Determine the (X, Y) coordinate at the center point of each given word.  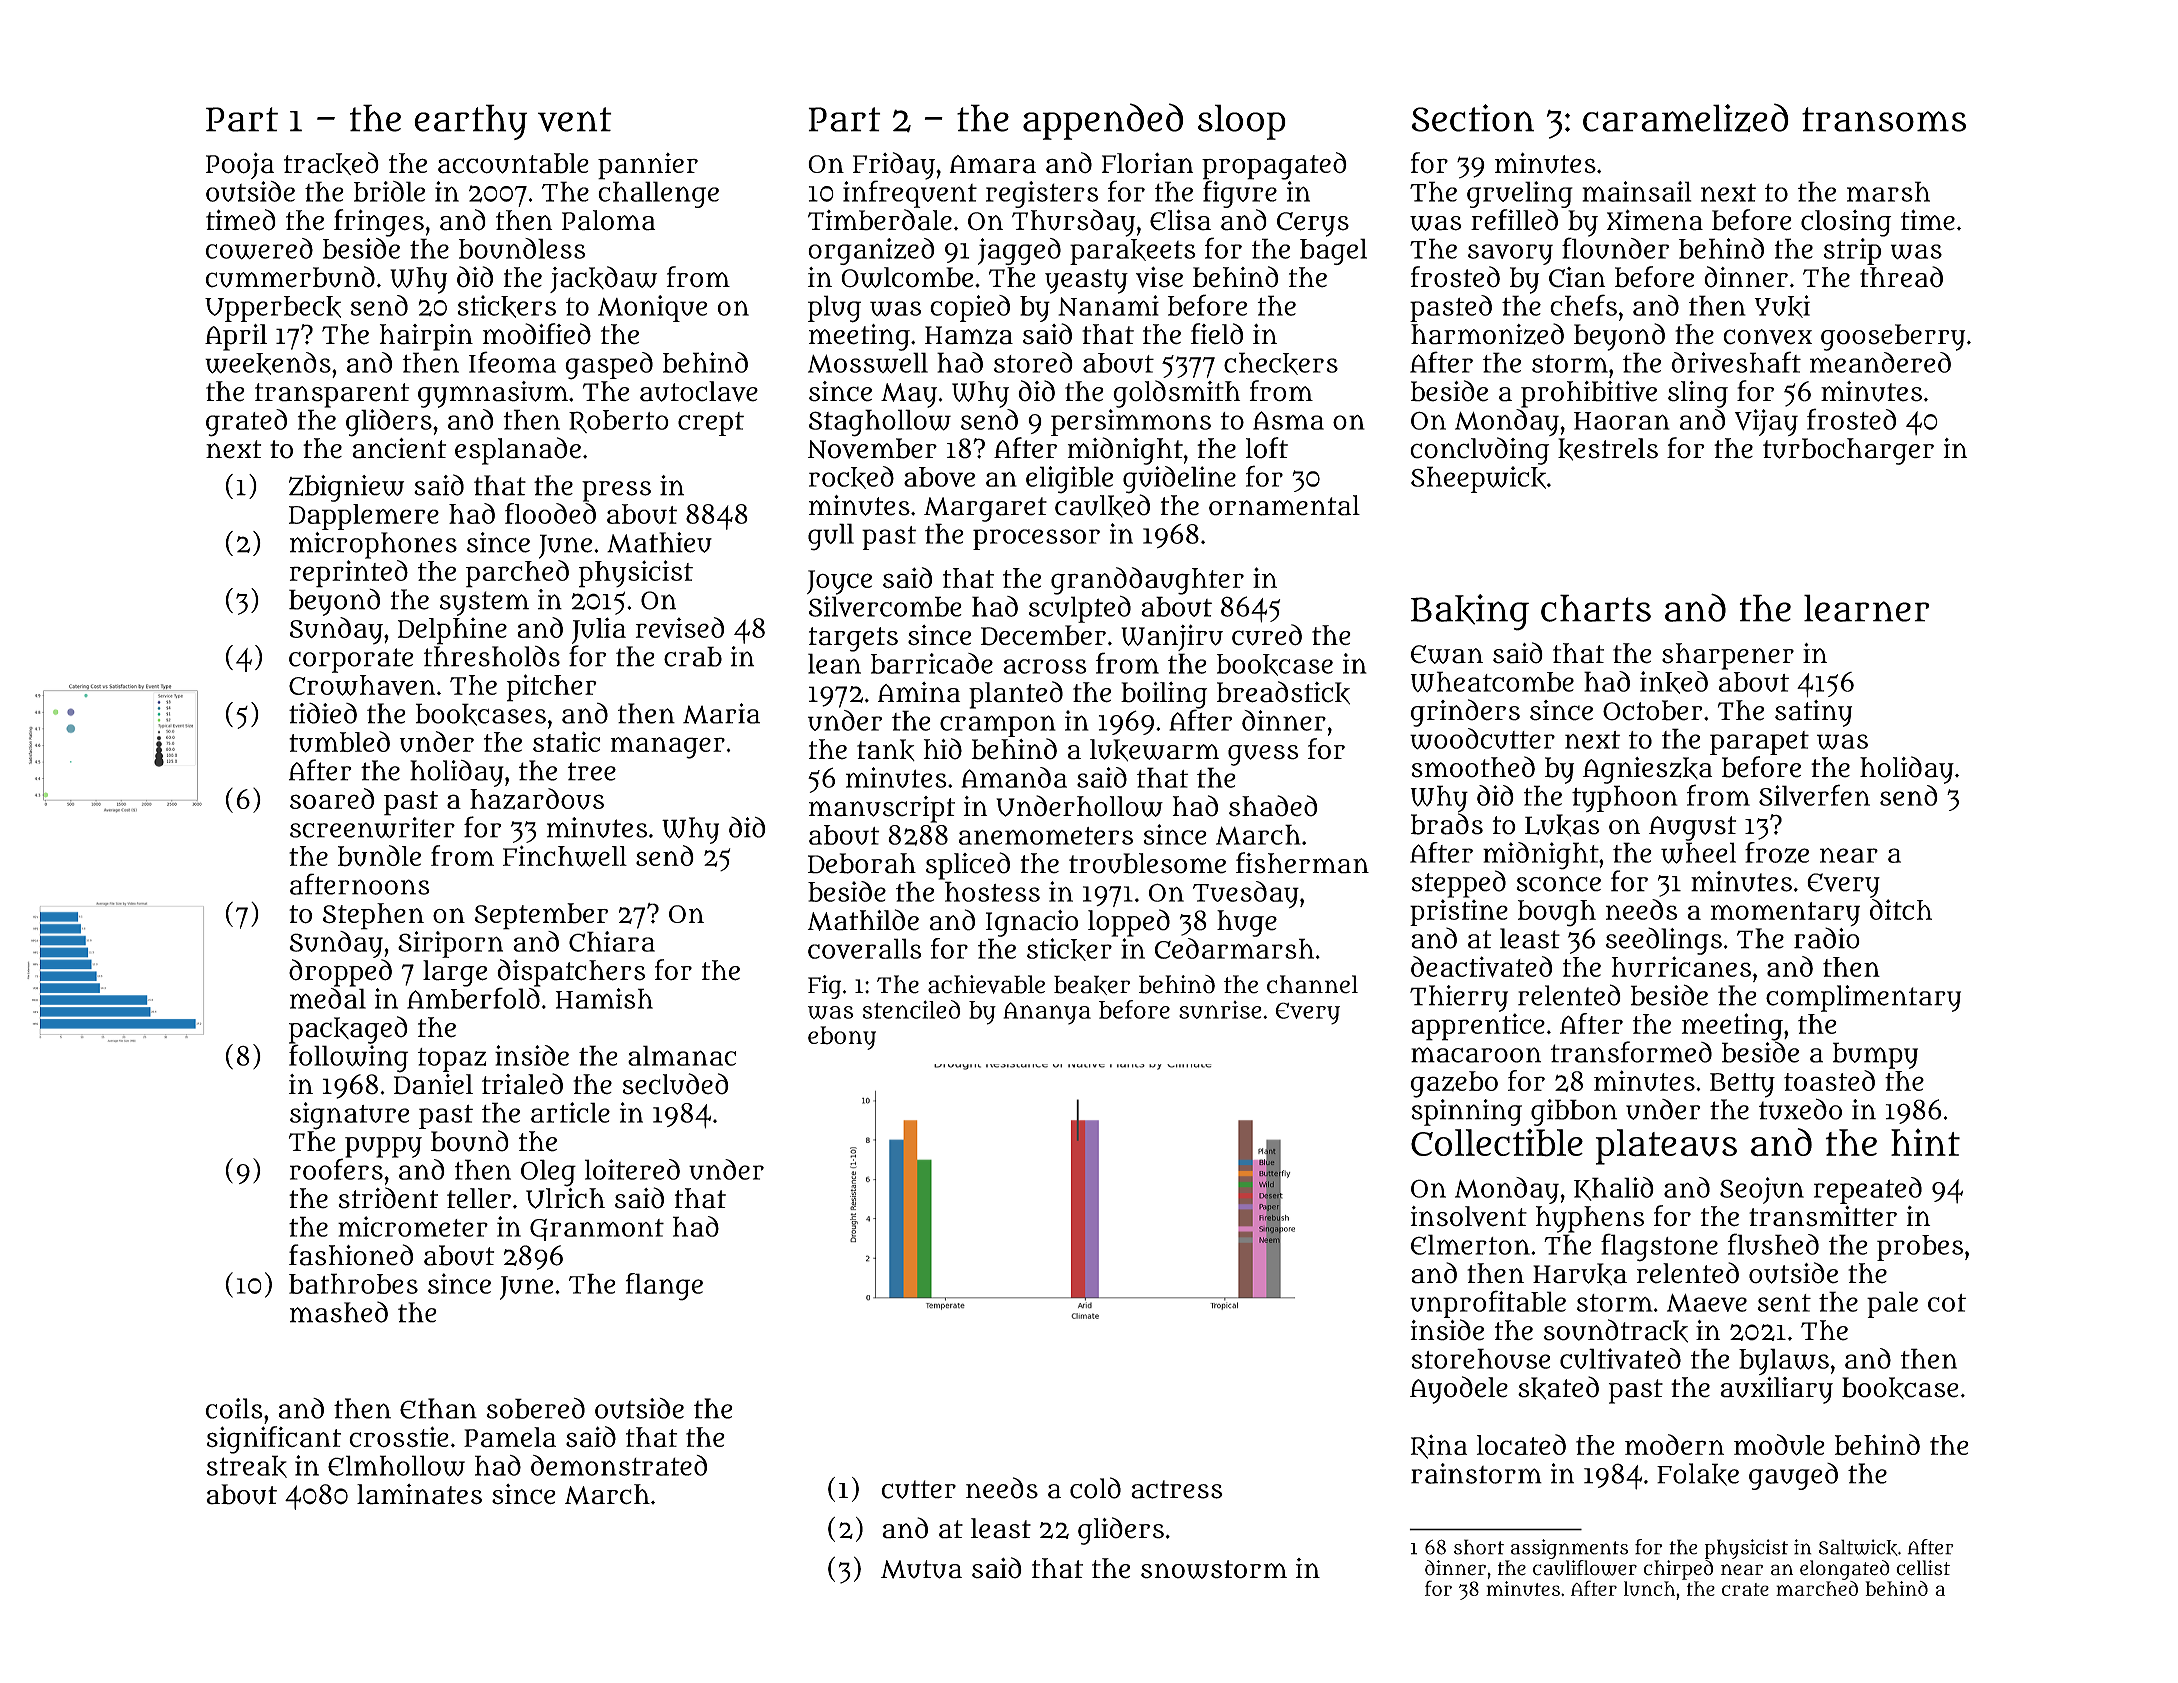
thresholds (492, 656)
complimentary (1863, 998)
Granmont (597, 1230)
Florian (1147, 163)
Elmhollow (396, 1465)
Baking (1470, 612)
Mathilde (863, 920)
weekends (268, 363)
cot (1947, 1303)
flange (664, 1287)
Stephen (373, 916)
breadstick (1283, 693)
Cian (1577, 277)
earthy (470, 122)
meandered (1880, 362)
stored (1033, 362)
